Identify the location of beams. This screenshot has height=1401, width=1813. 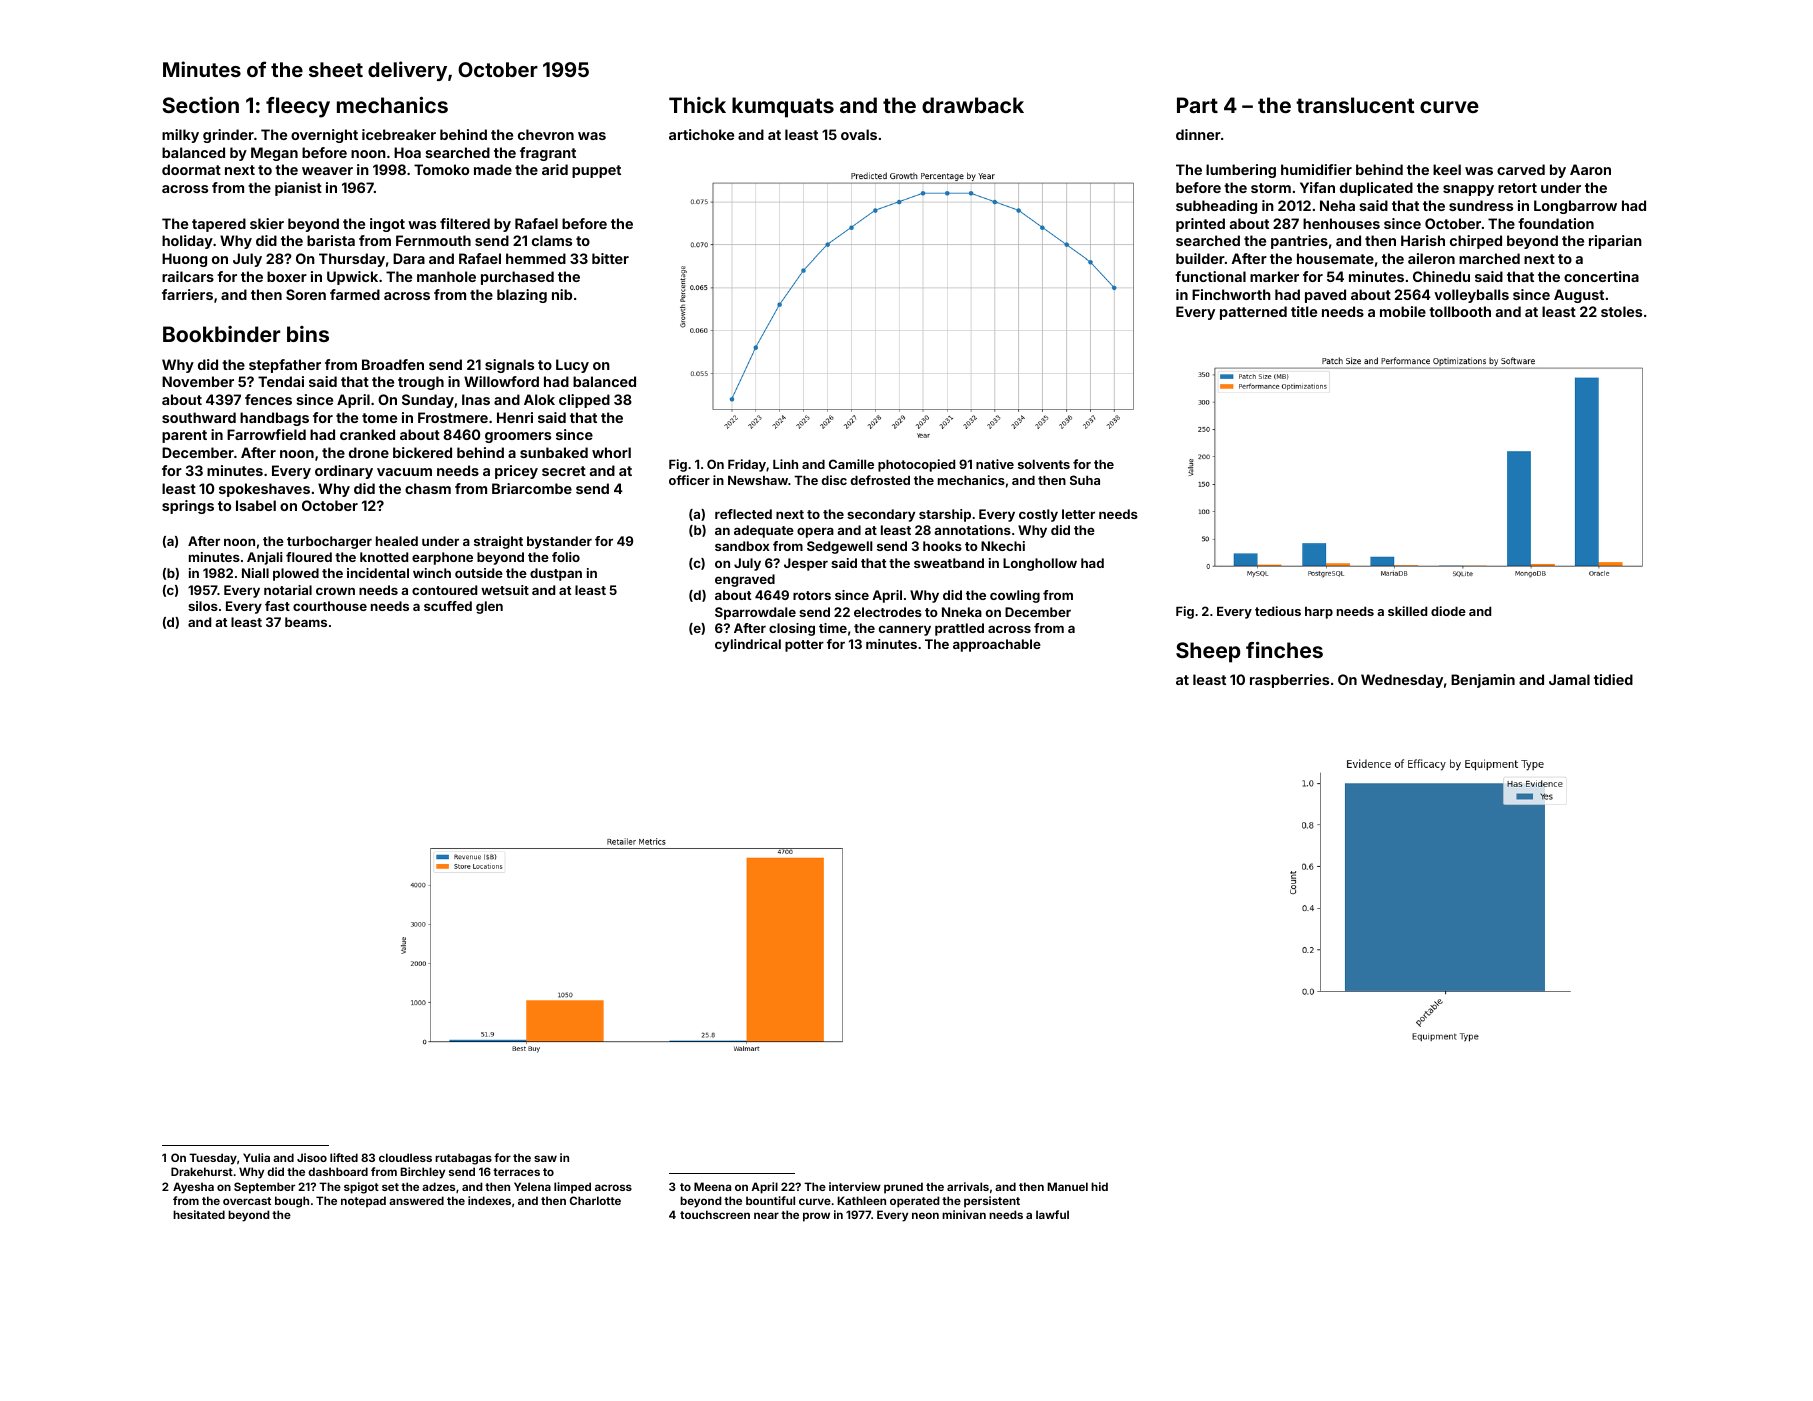
(306, 622).
